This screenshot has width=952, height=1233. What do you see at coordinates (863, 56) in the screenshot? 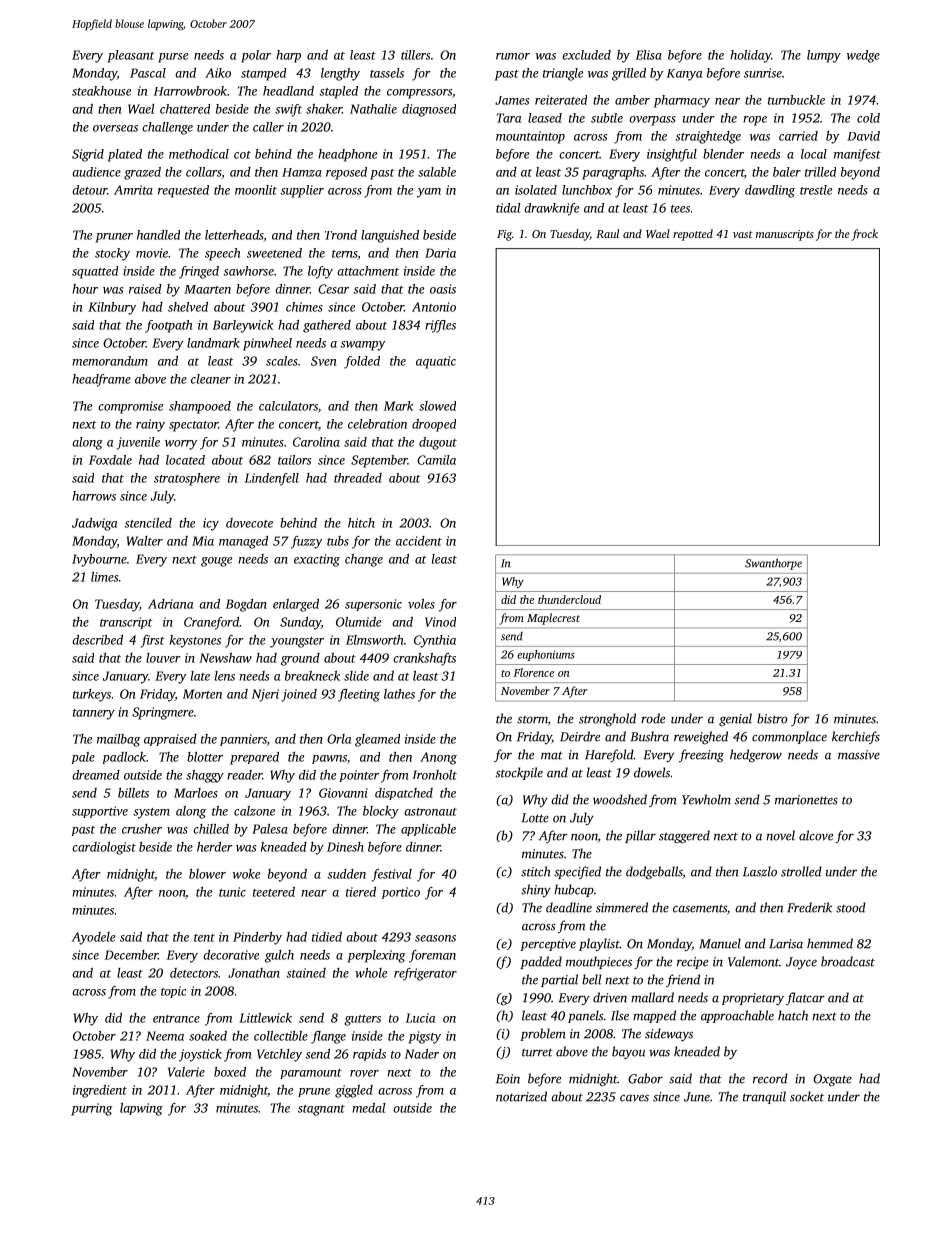
I see `wedge` at bounding box center [863, 56].
